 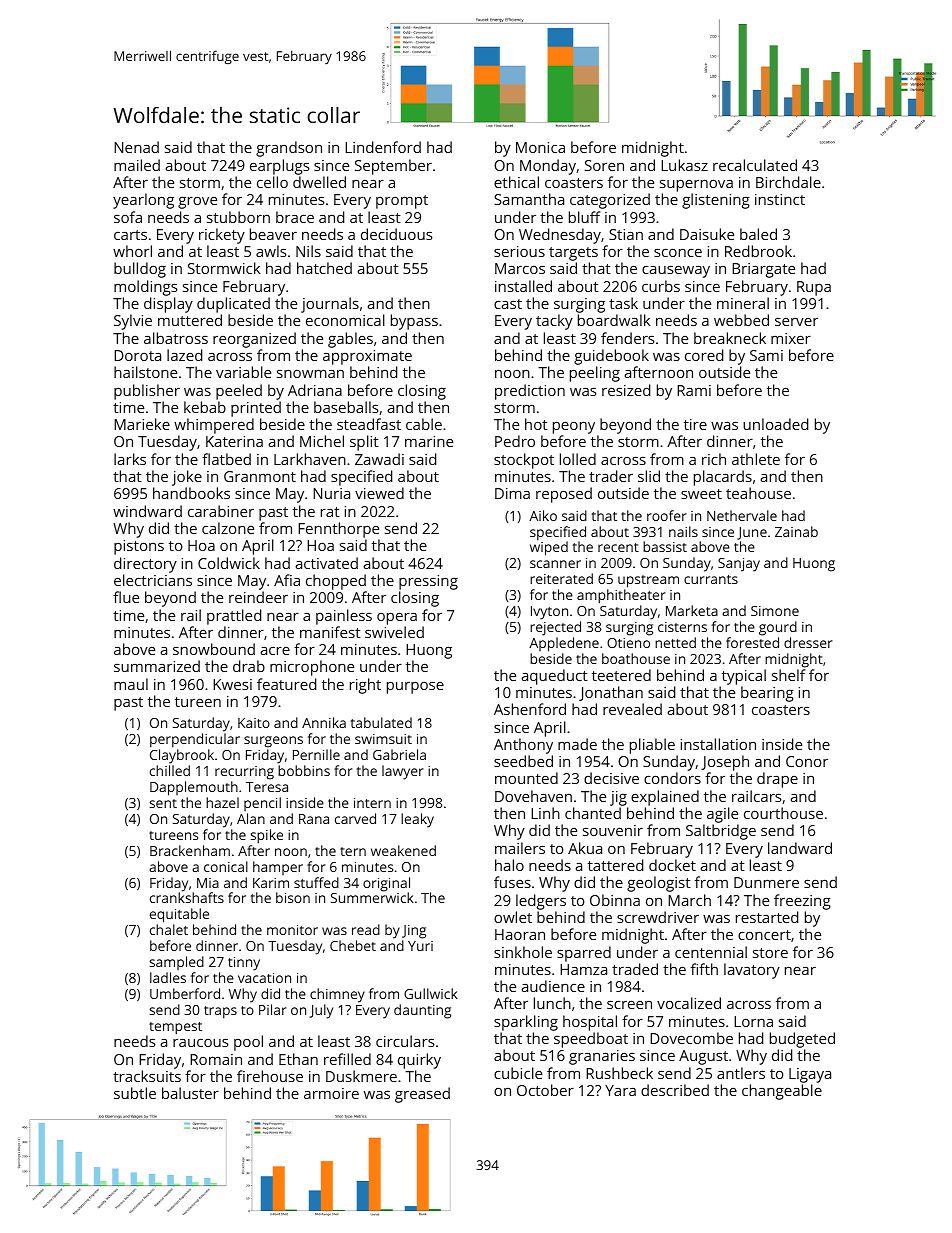 What do you see at coordinates (254, 723) in the screenshot?
I see `Kaito` at bounding box center [254, 723].
